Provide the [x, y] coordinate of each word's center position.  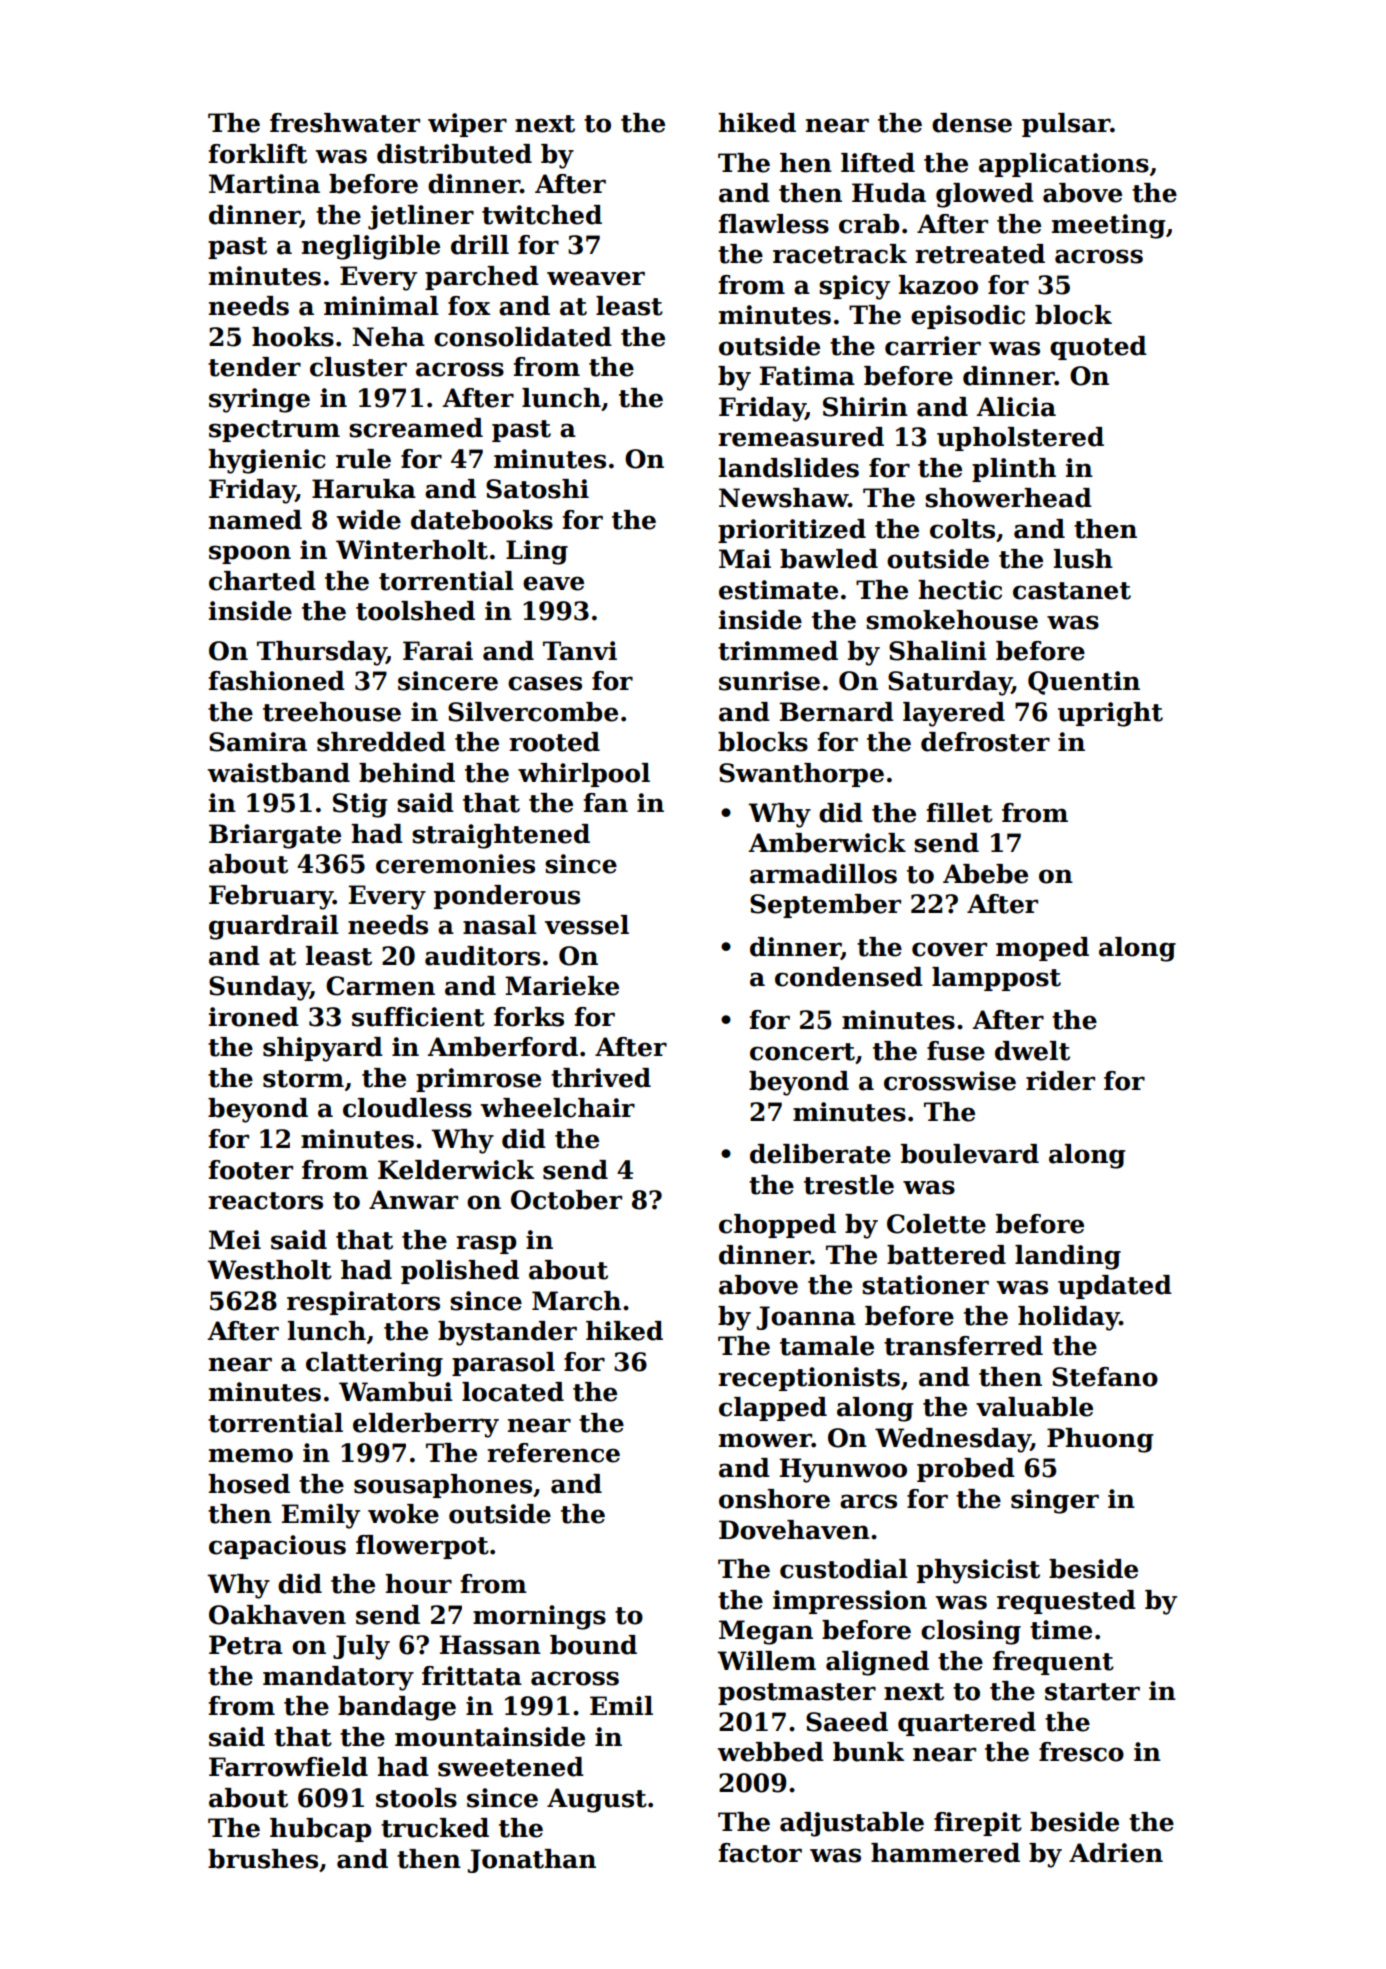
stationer [925, 1285]
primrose [478, 1080]
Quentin [1084, 683]
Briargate [275, 836]
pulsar [1066, 125]
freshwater [345, 123]
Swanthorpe [801, 775]
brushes [263, 1859]
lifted [878, 163]
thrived [601, 1078]
